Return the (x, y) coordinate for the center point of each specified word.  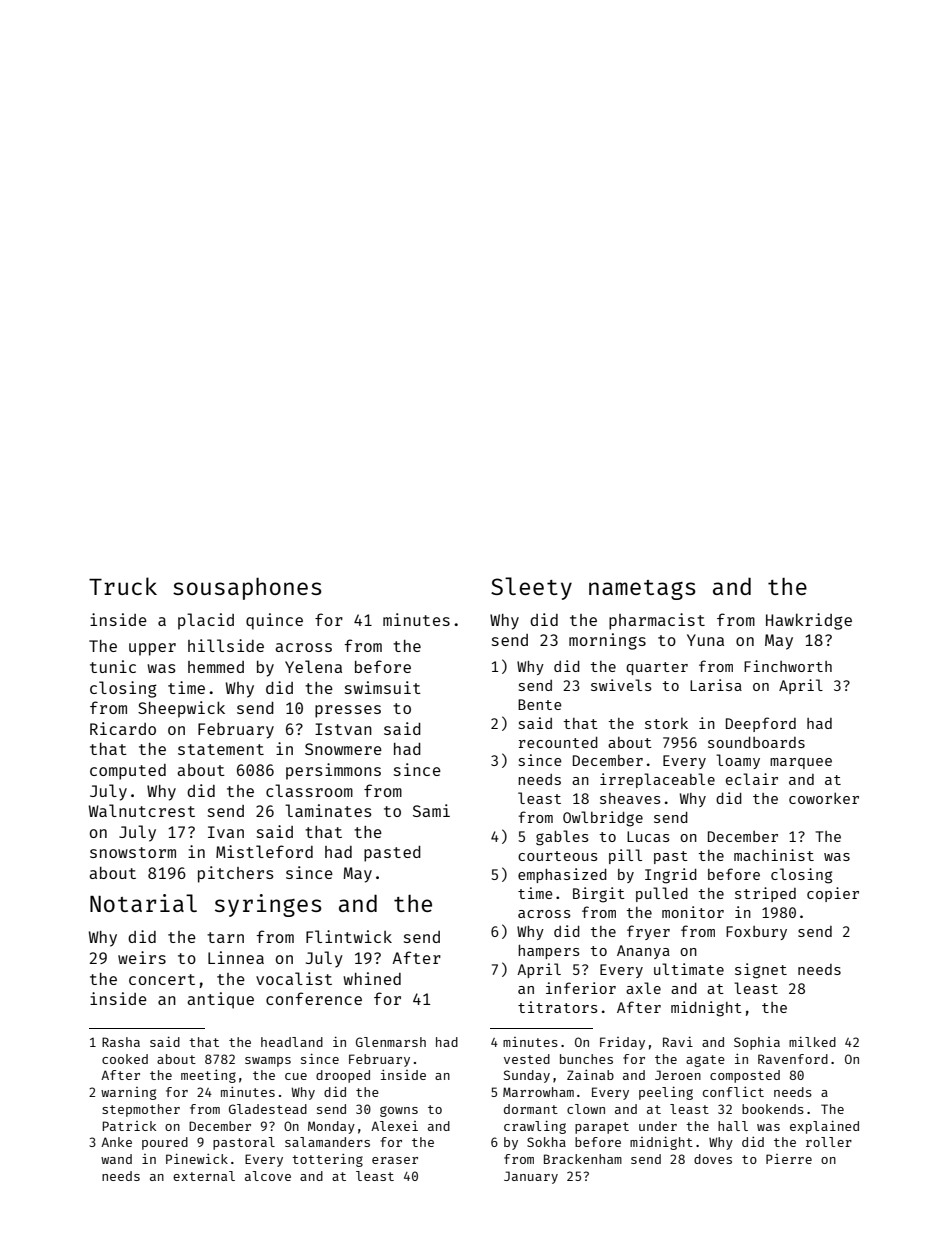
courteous (558, 856)
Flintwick (349, 936)
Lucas (648, 836)
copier (833, 894)
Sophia (757, 1043)
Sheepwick (181, 709)
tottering (327, 1160)
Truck (123, 586)
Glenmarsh (391, 1042)
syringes (268, 905)
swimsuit (383, 687)
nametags (642, 590)
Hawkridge (809, 621)
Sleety (531, 588)
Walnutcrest (142, 810)
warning (128, 1093)
